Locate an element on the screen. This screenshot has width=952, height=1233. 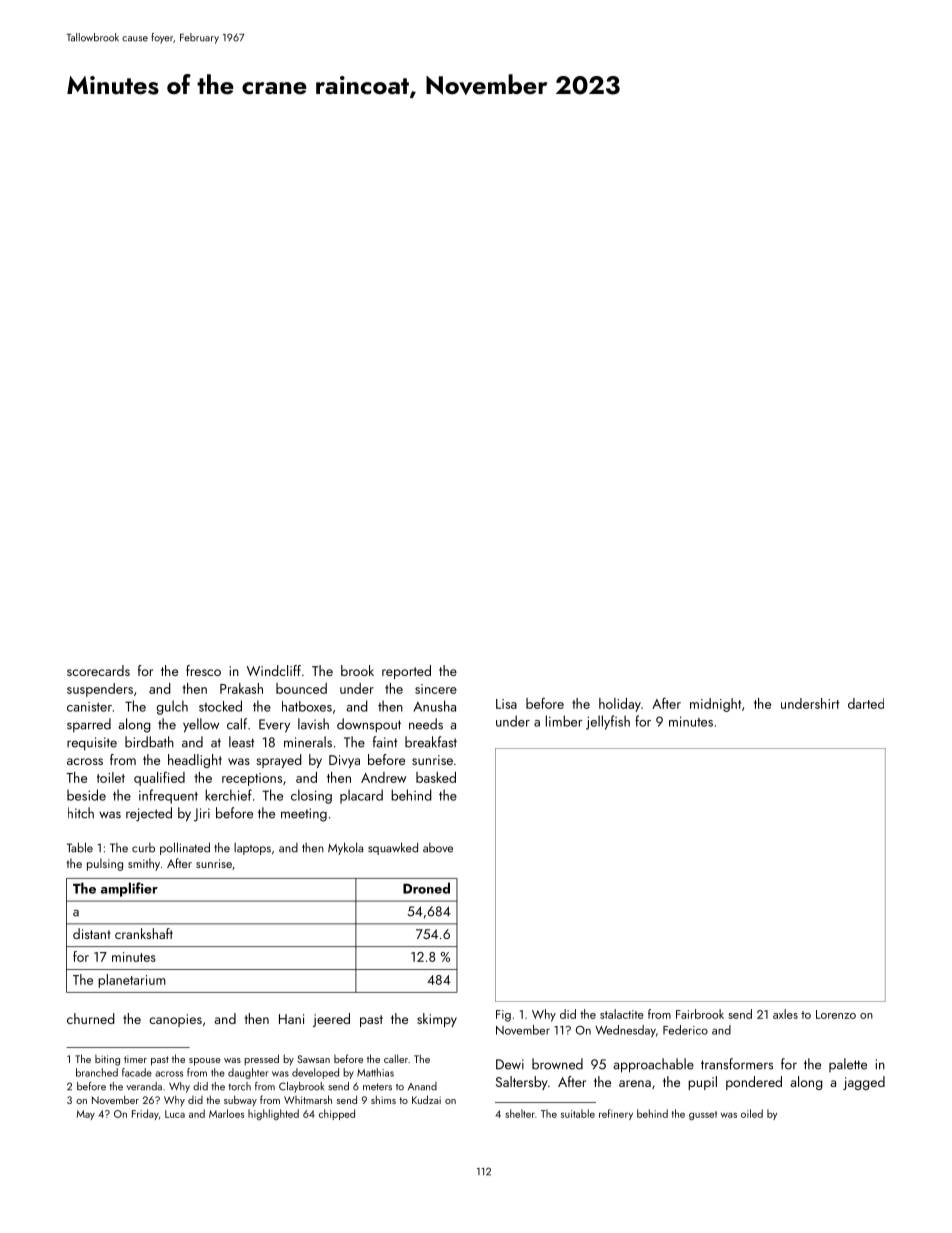
basked is located at coordinates (436, 777).
